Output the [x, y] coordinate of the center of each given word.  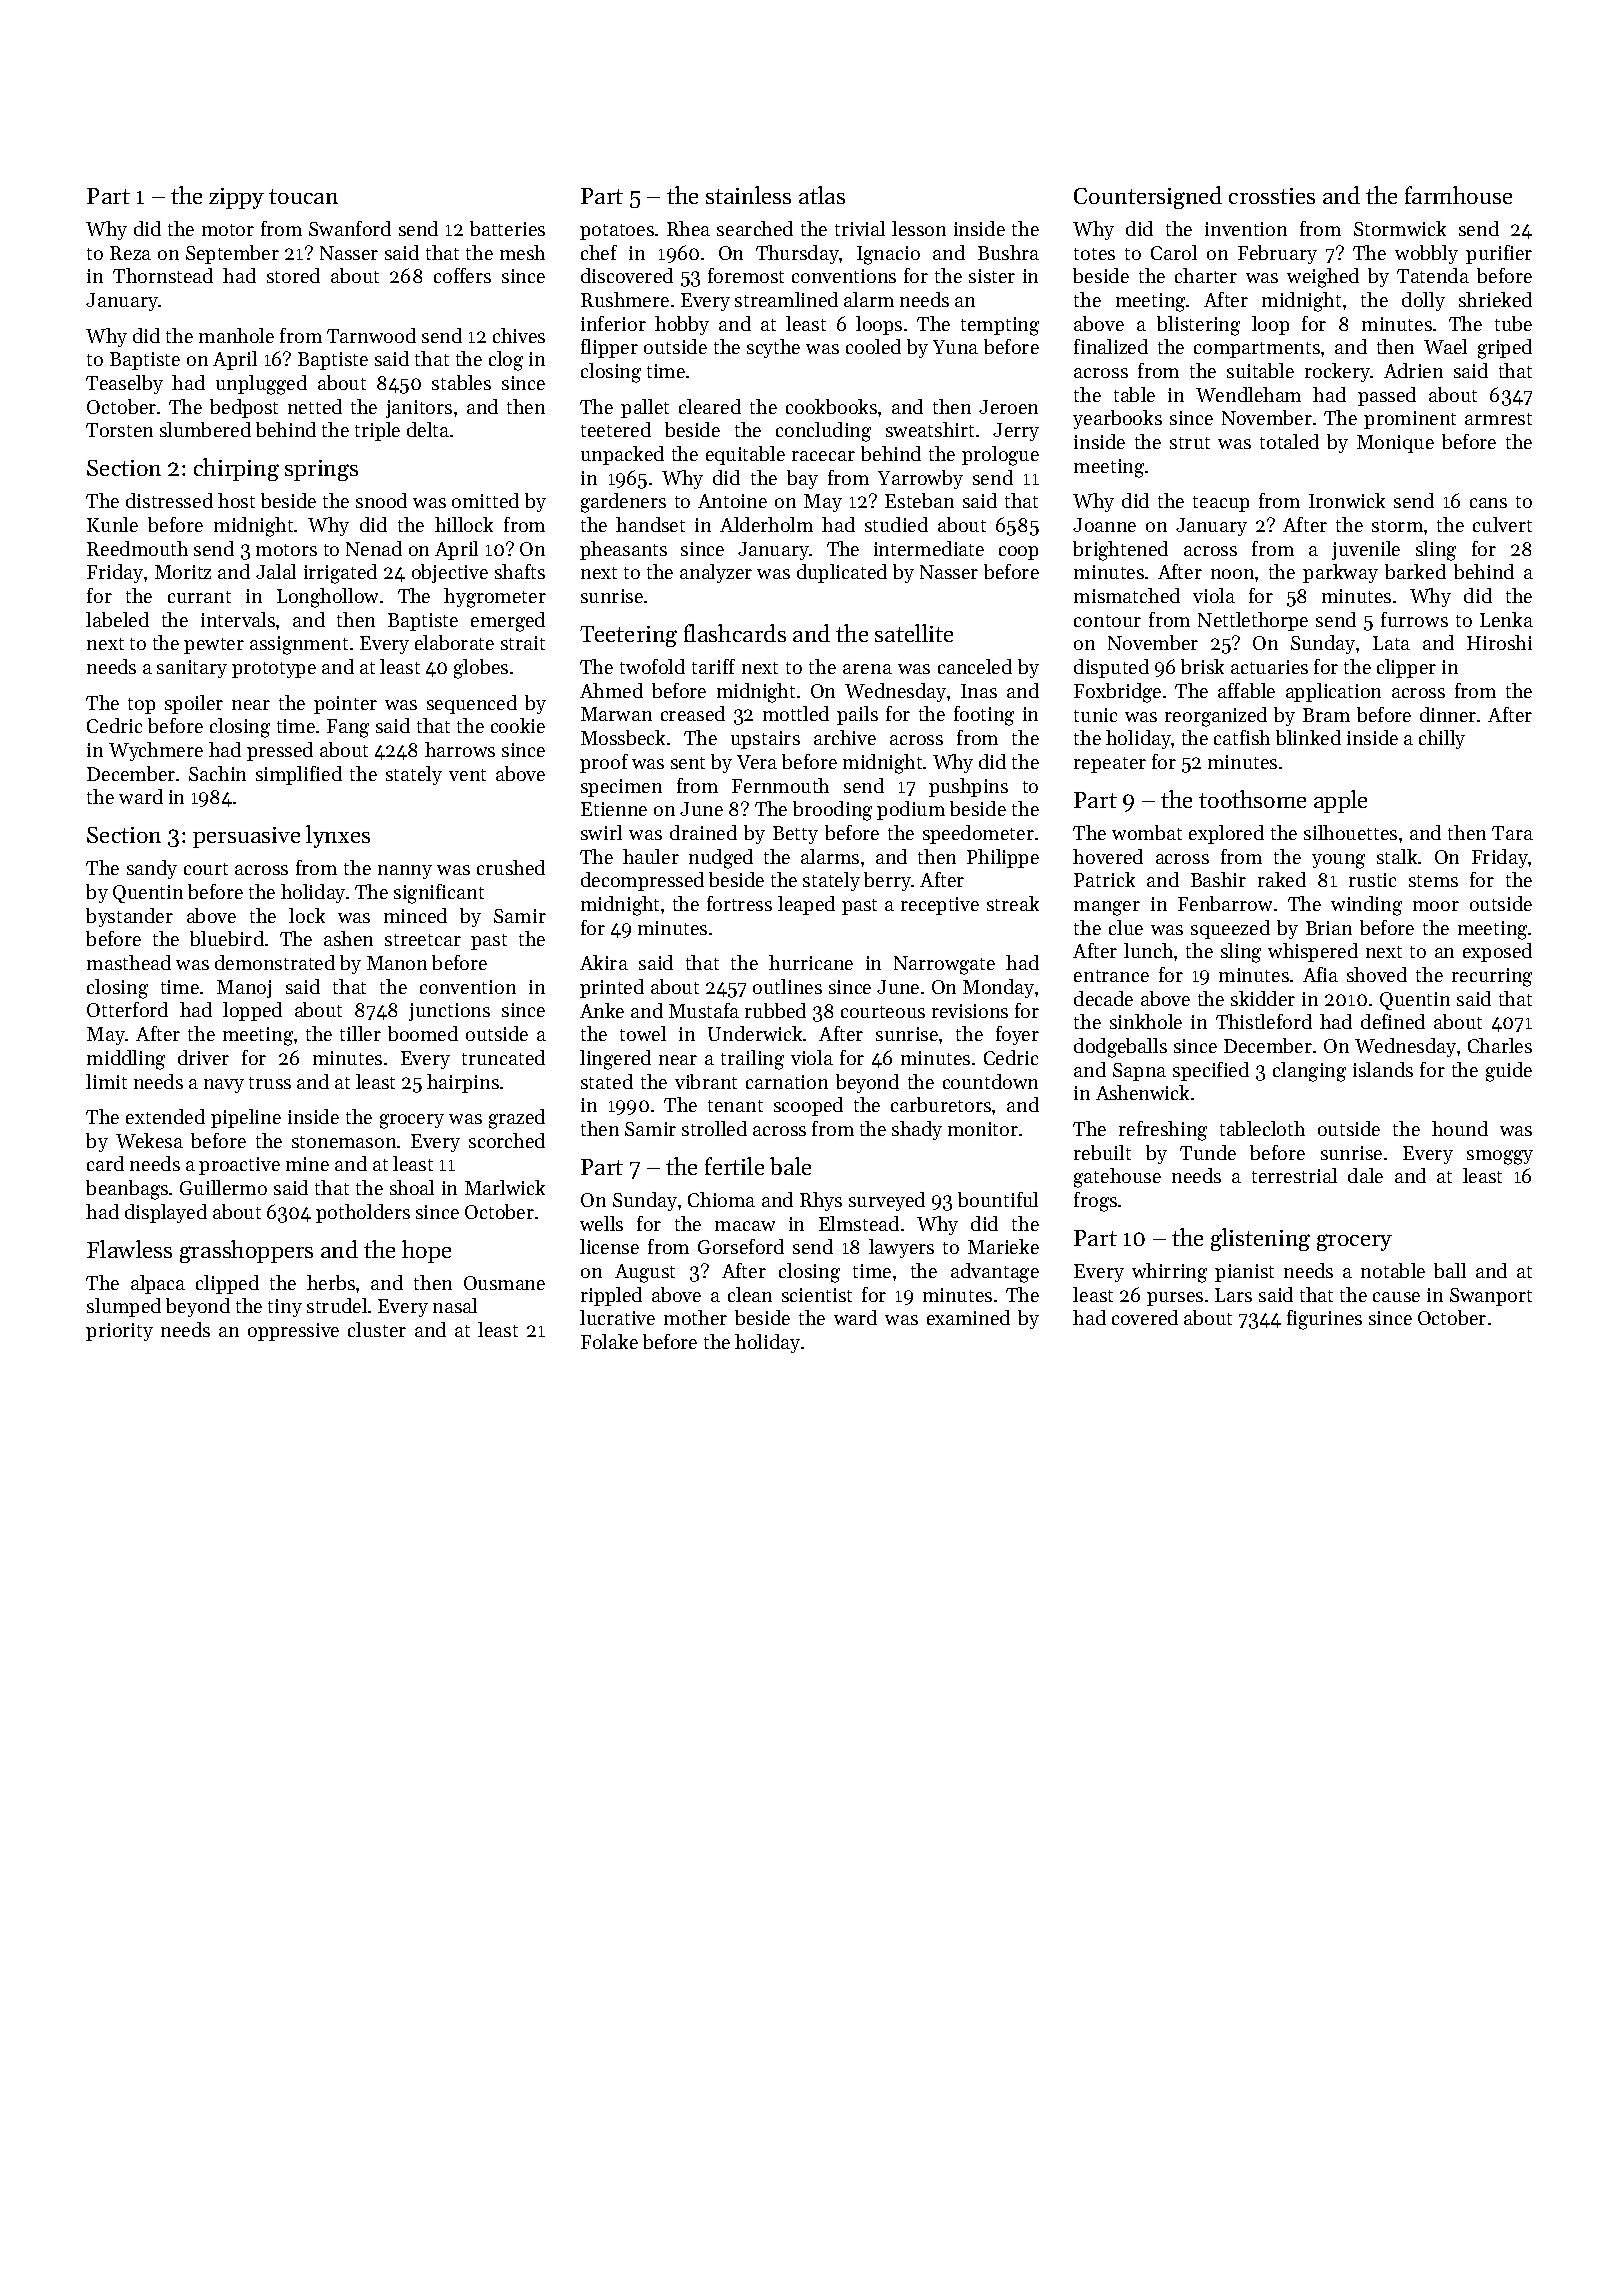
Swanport [1491, 1297]
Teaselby [124, 384]
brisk [1202, 666]
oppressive [293, 1332]
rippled [611, 1296]
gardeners [623, 503]
